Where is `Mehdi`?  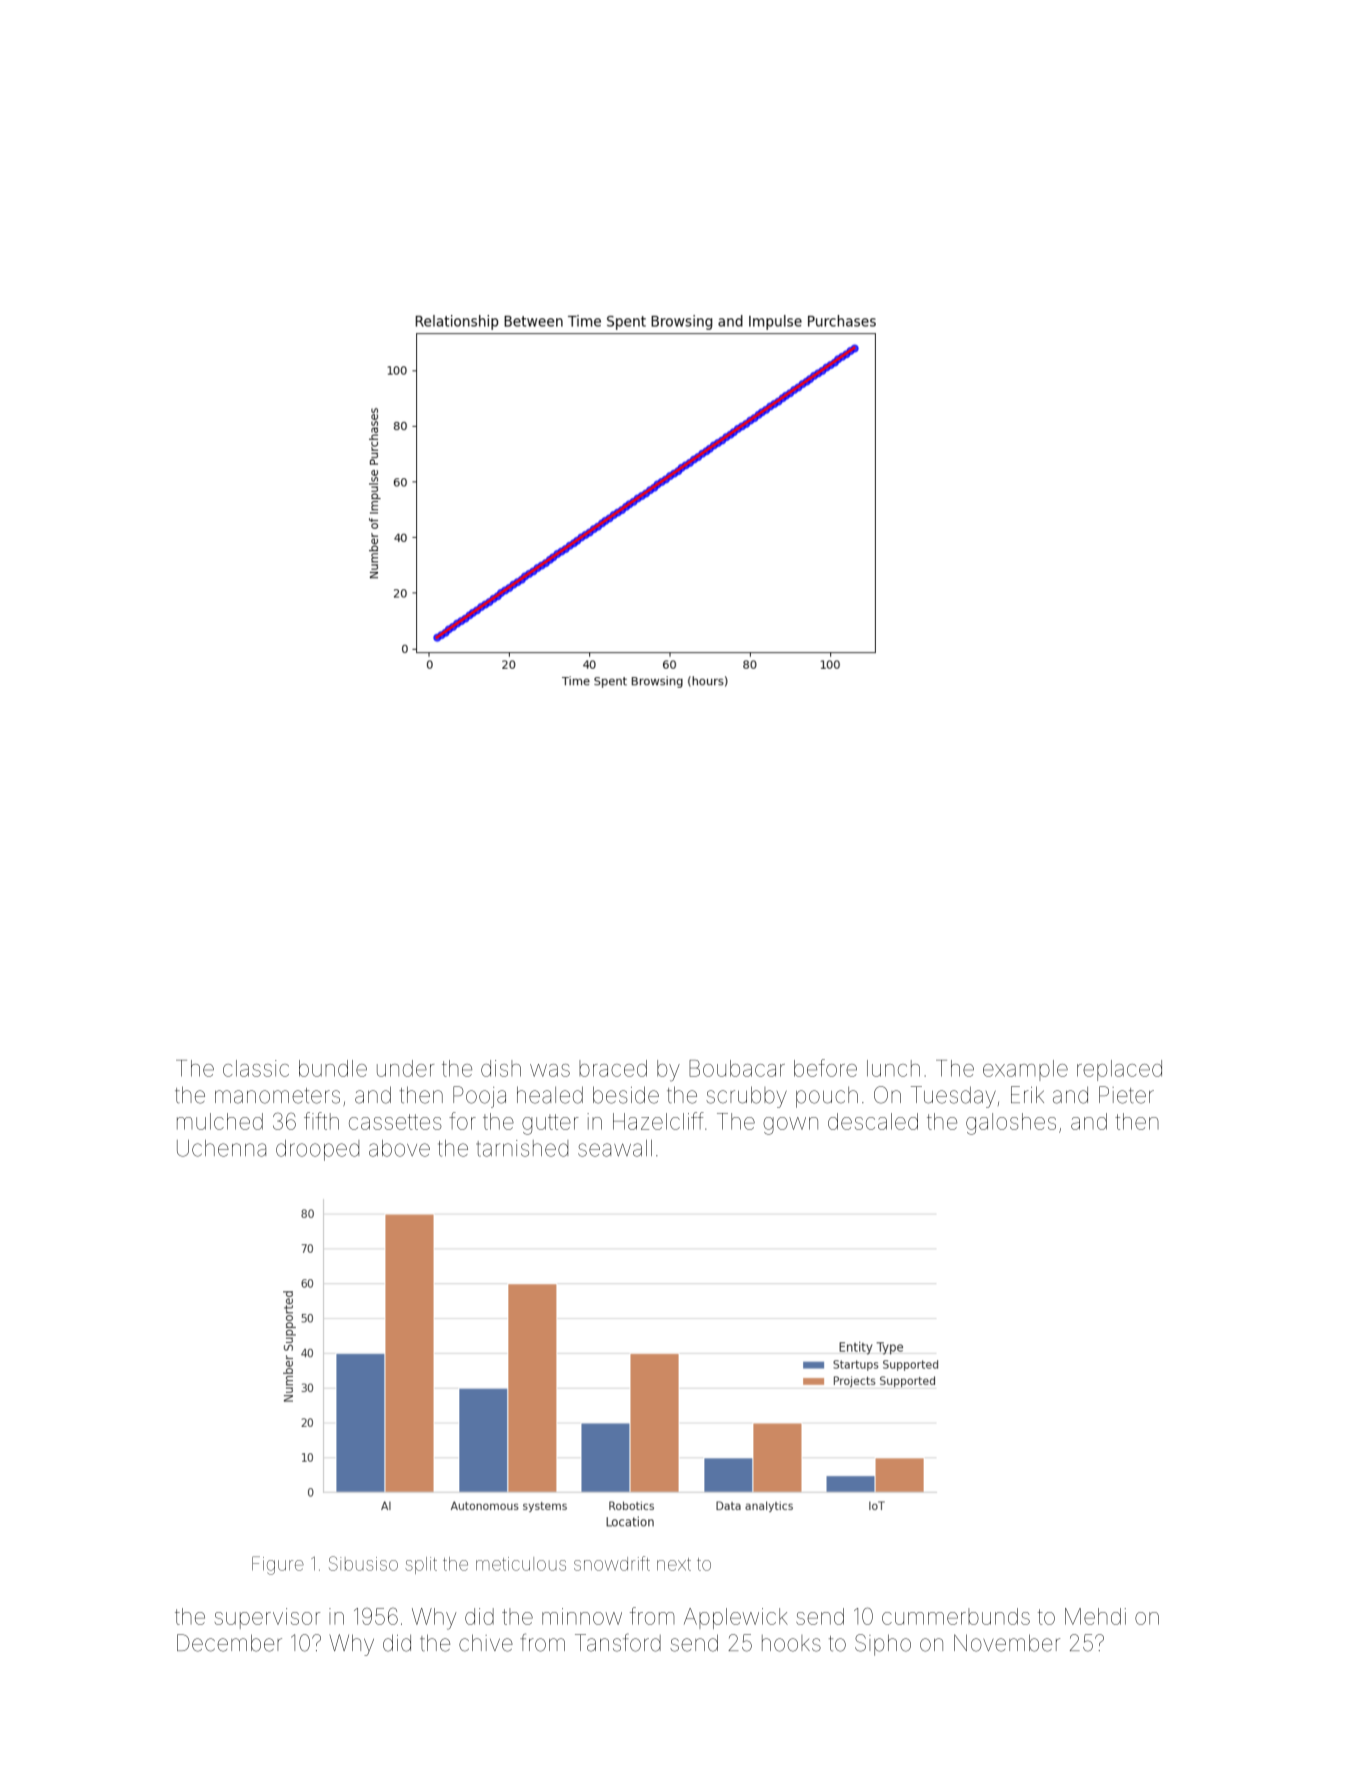 Mehdi is located at coordinates (1095, 1616).
